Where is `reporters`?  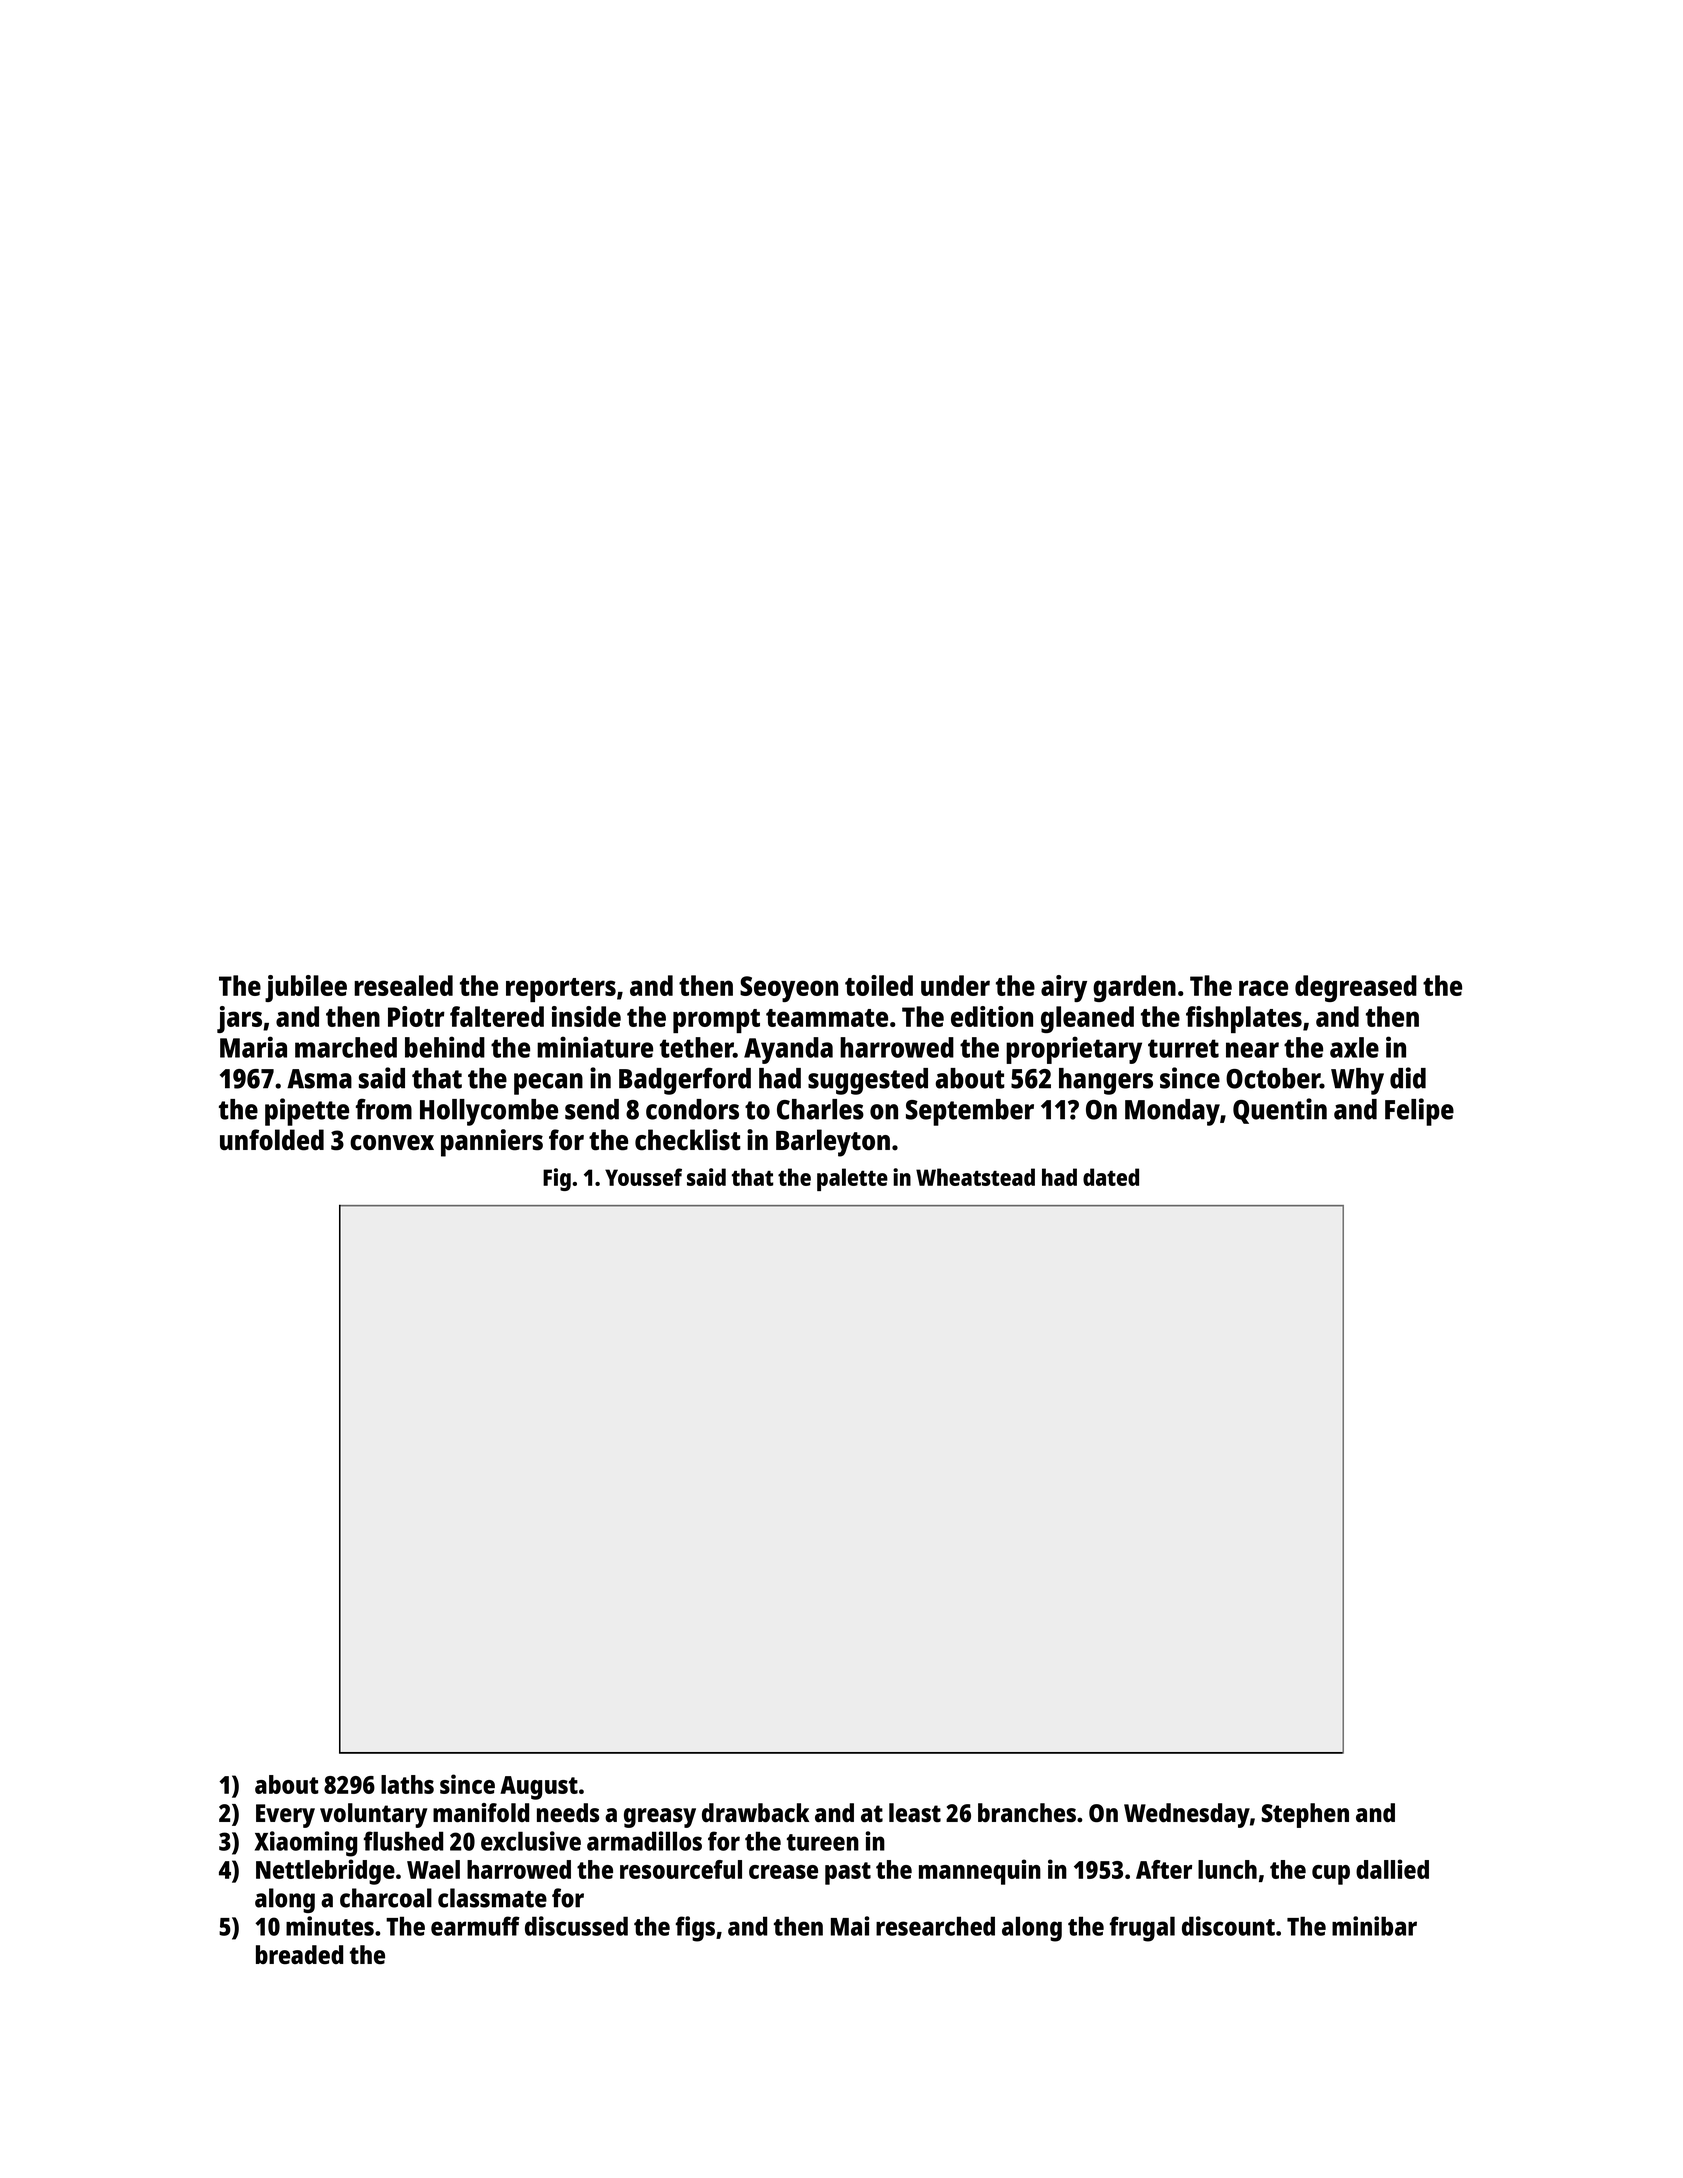
reporters is located at coordinates (561, 990).
